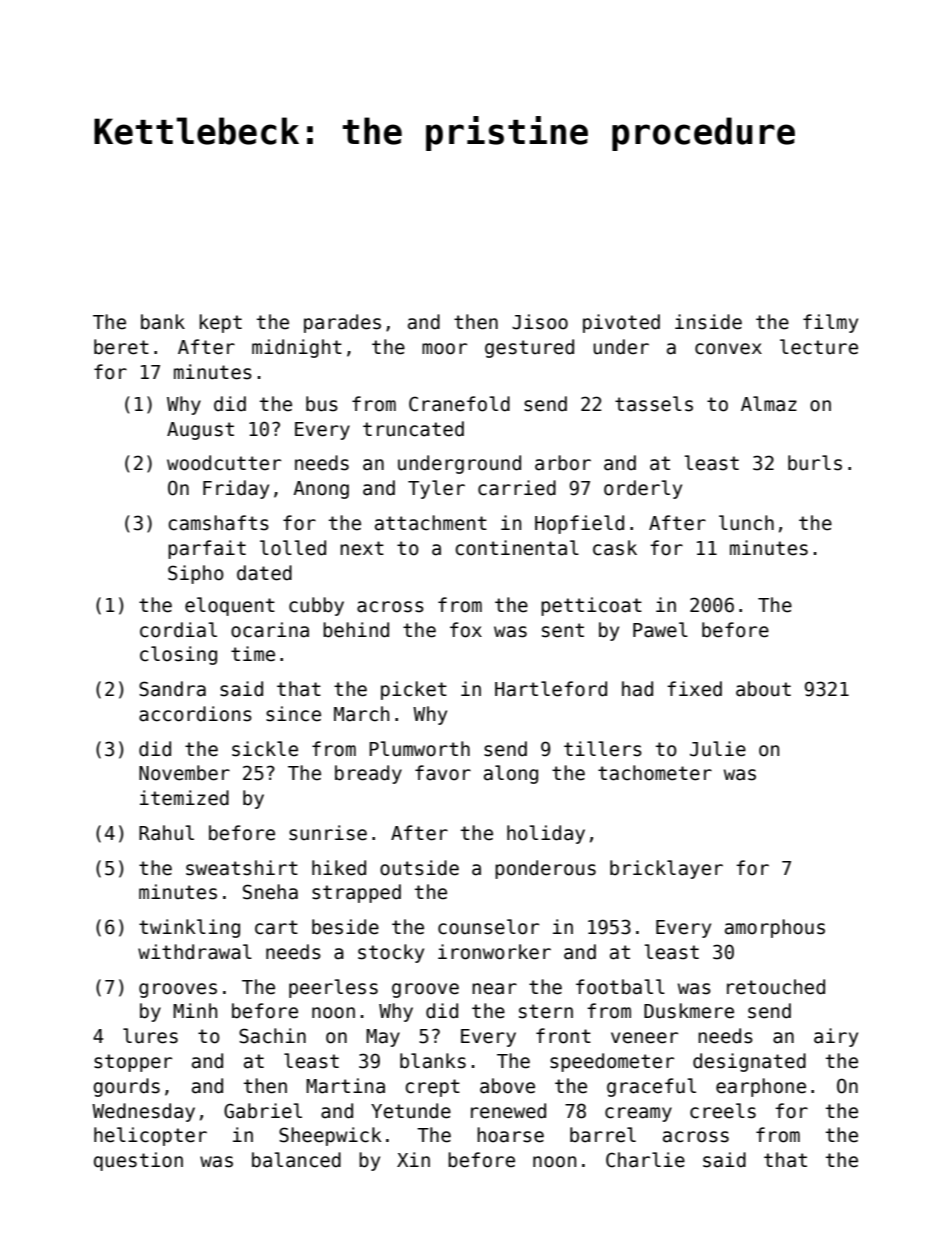 The width and height of the page is (952, 1233). I want to click on about, so click(763, 689).
